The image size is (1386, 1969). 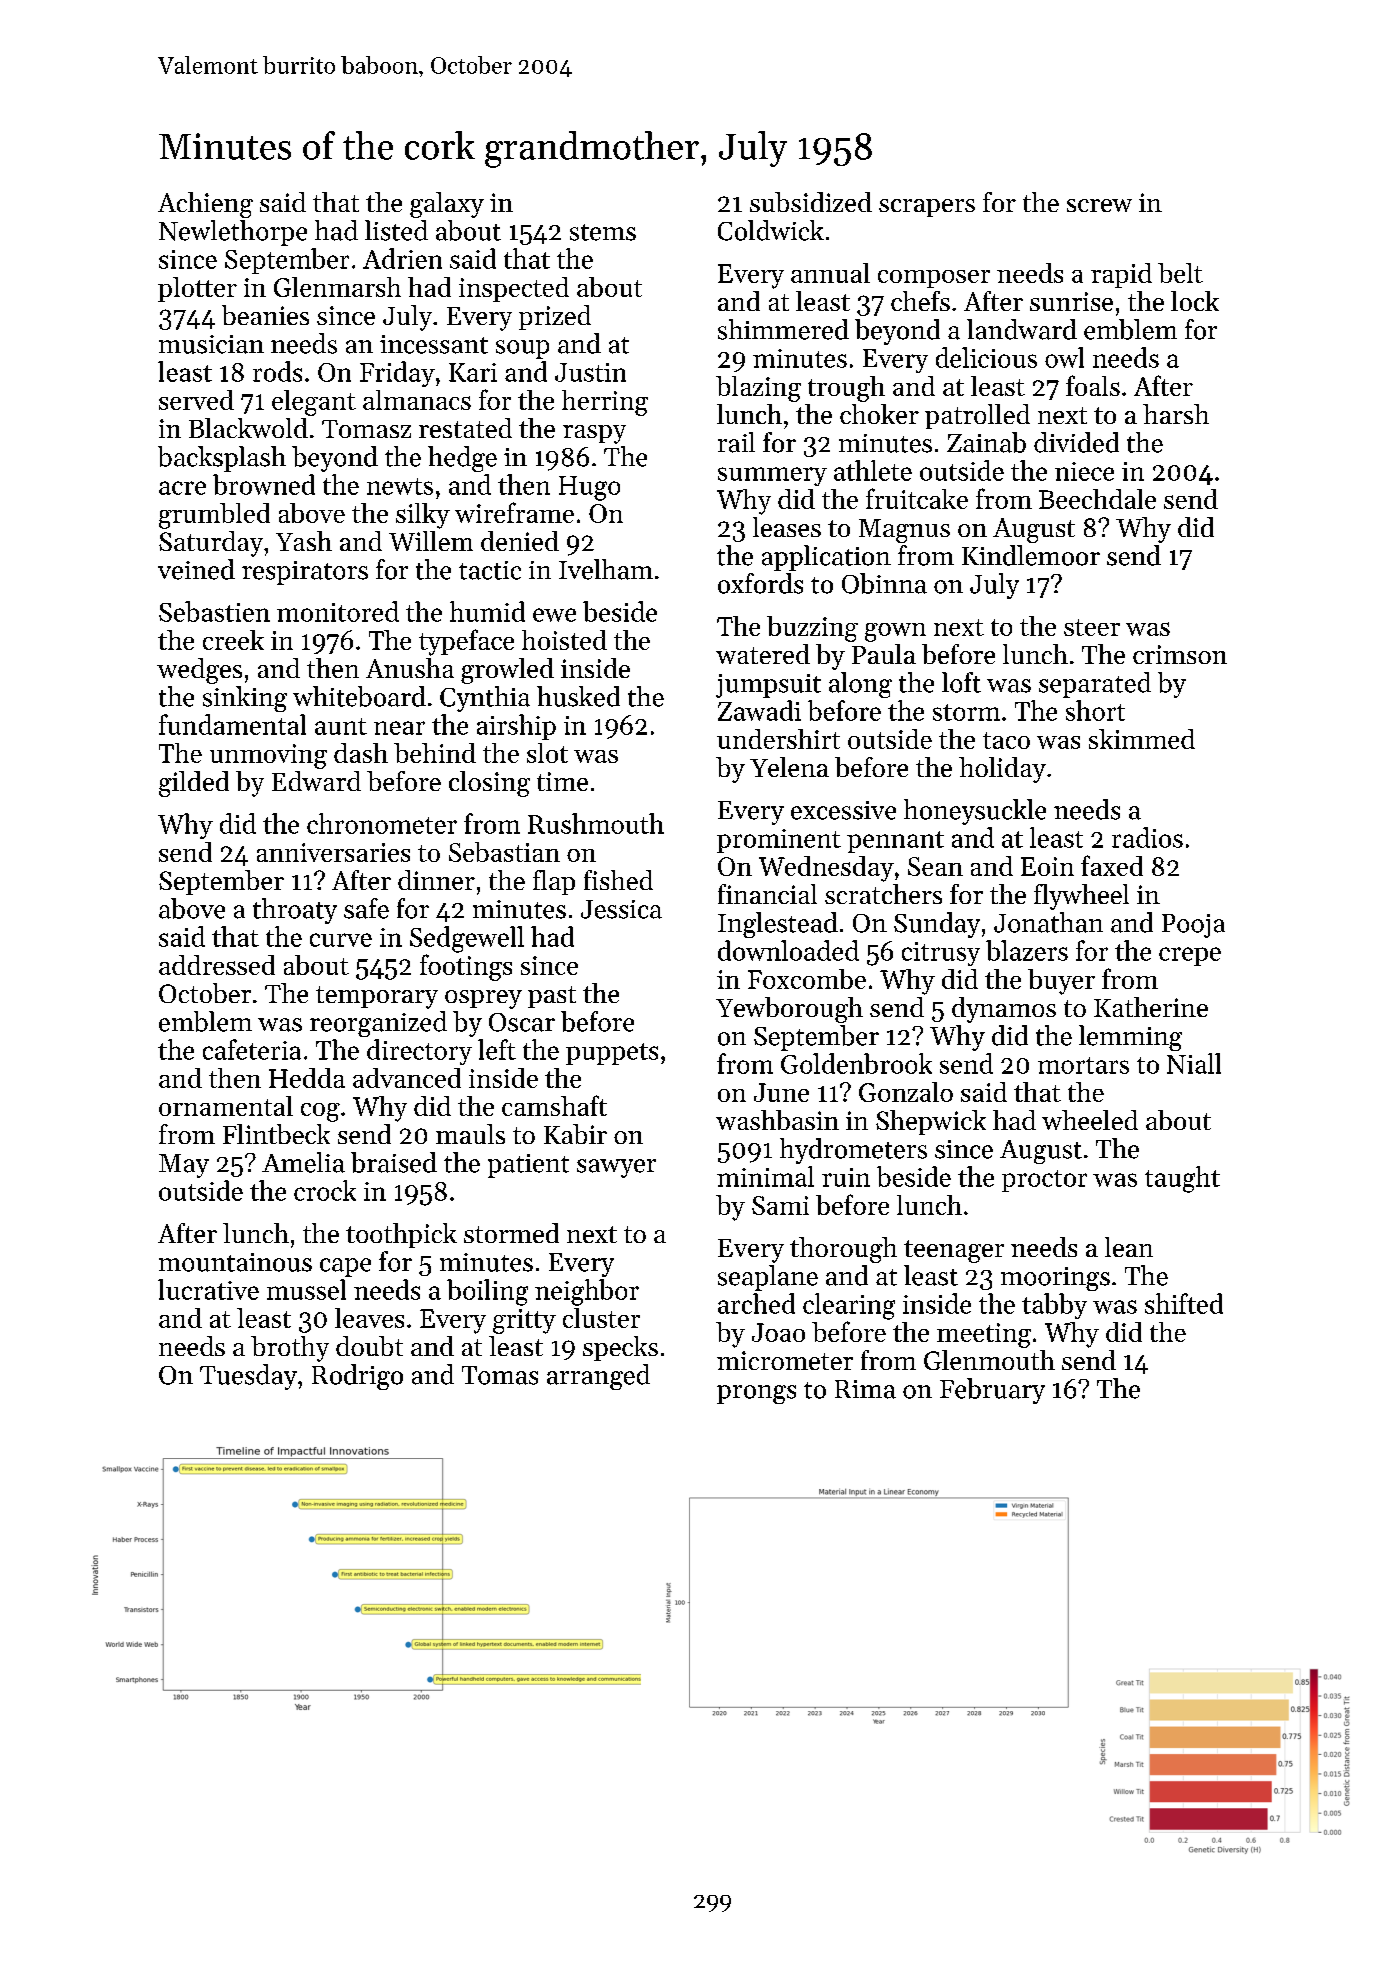 What do you see at coordinates (1092, 627) in the image?
I see `steer` at bounding box center [1092, 627].
